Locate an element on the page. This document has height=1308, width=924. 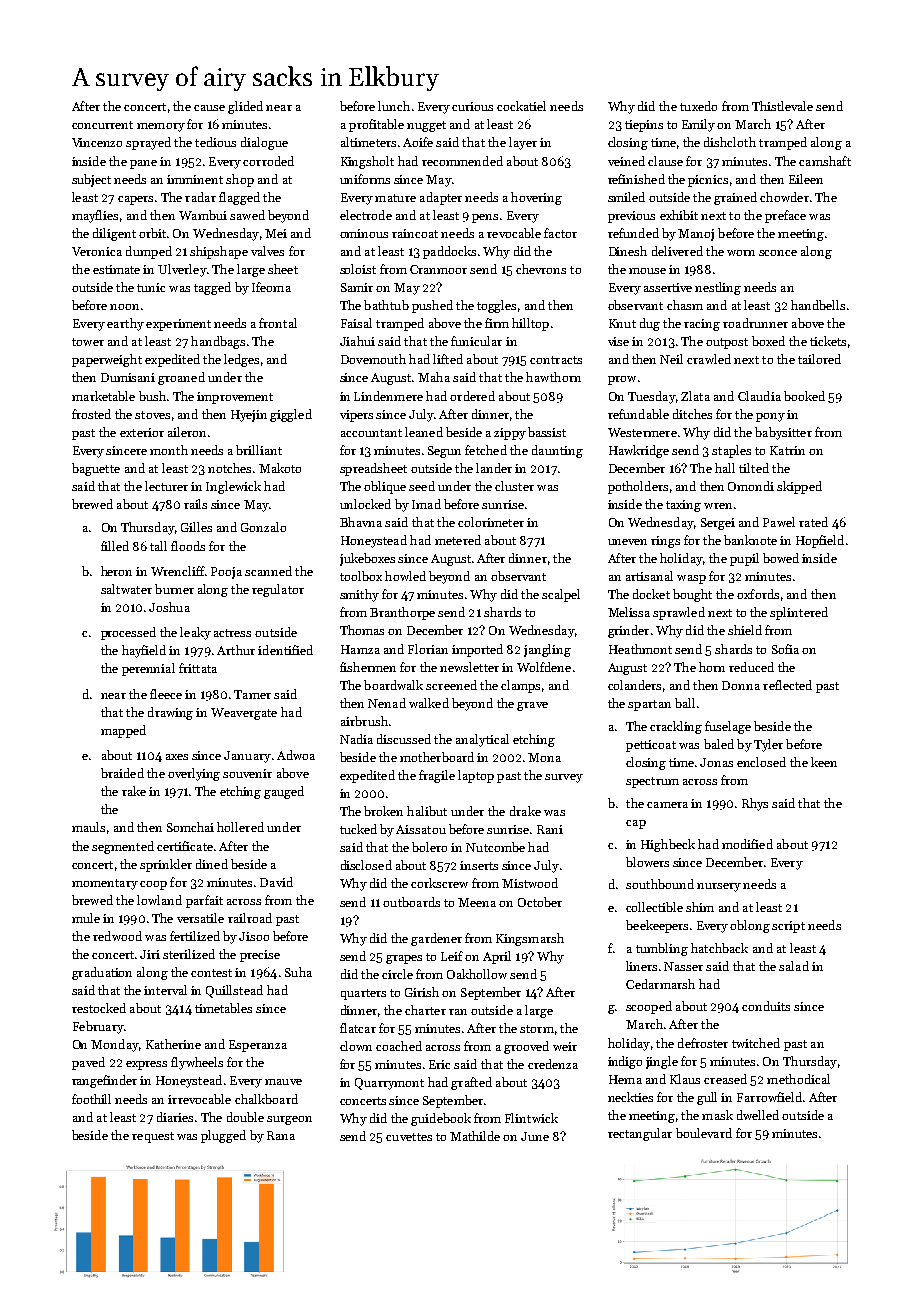
Thistlevale is located at coordinates (782, 106).
